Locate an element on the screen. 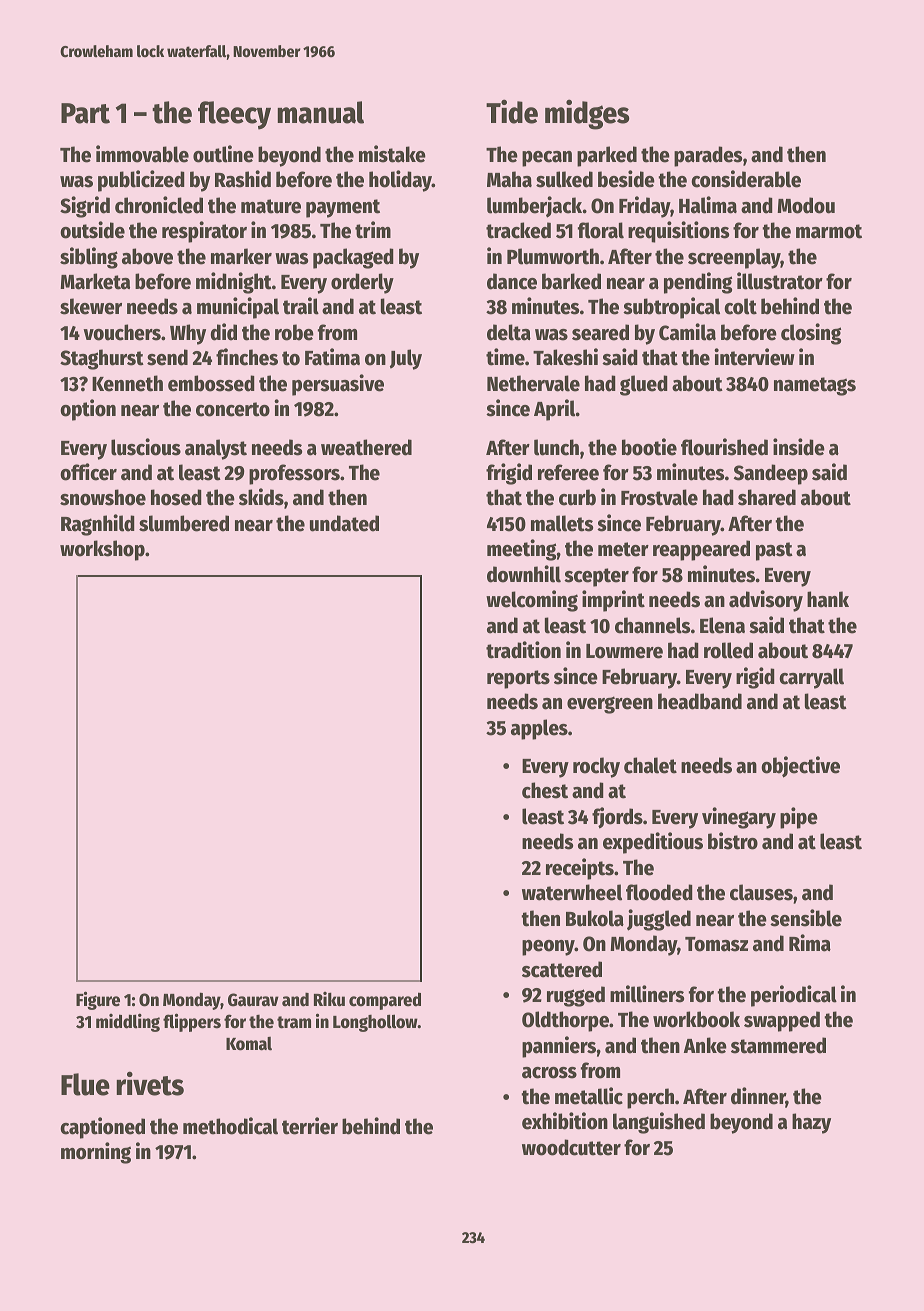 The width and height of the screenshot is (924, 1311). Maha is located at coordinates (509, 179).
